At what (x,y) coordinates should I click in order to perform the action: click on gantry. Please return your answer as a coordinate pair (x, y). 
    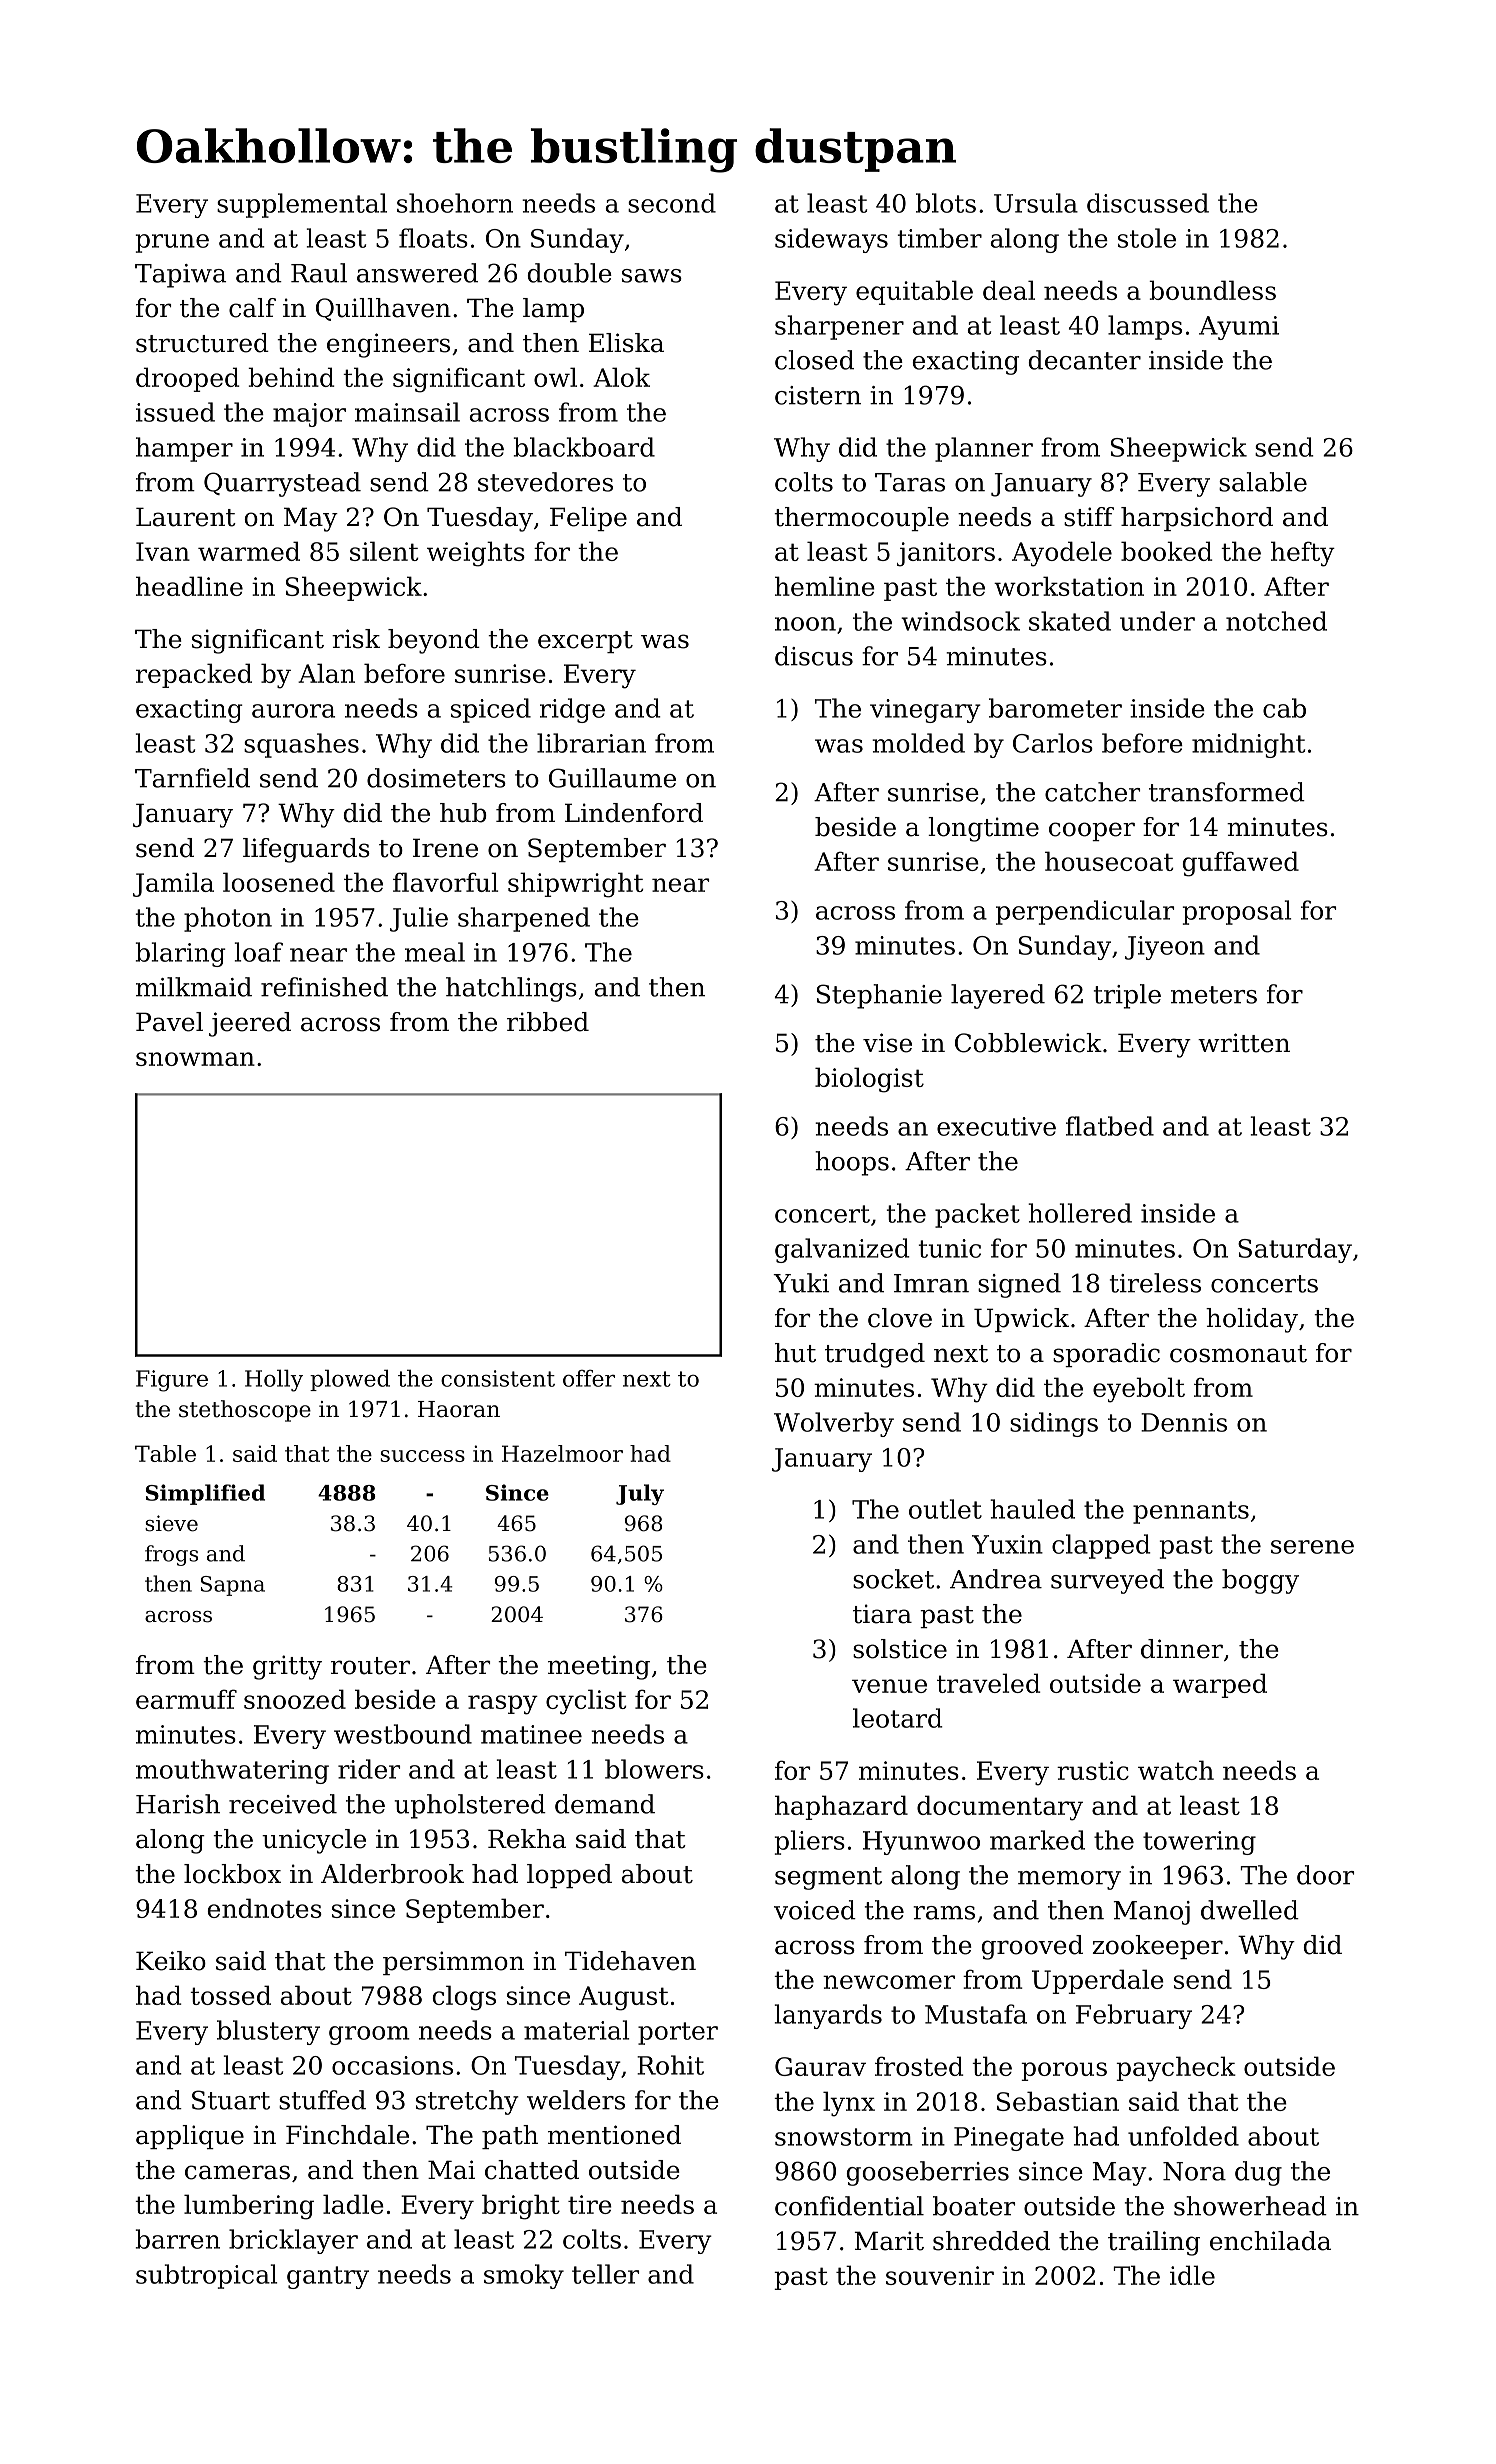
    Looking at the image, I should click on (328, 2277).
